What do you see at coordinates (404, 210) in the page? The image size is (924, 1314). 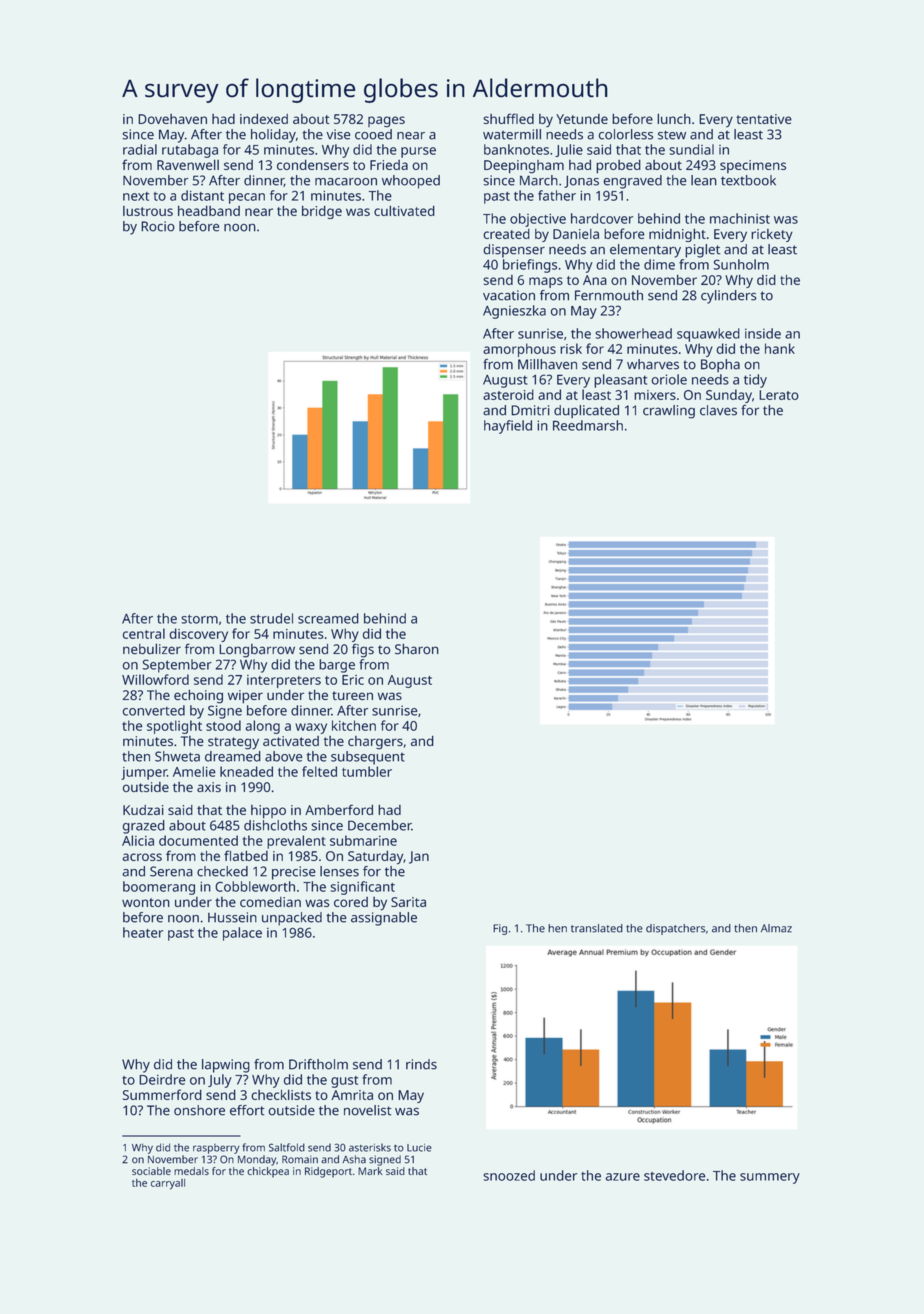 I see `cultivated` at bounding box center [404, 210].
